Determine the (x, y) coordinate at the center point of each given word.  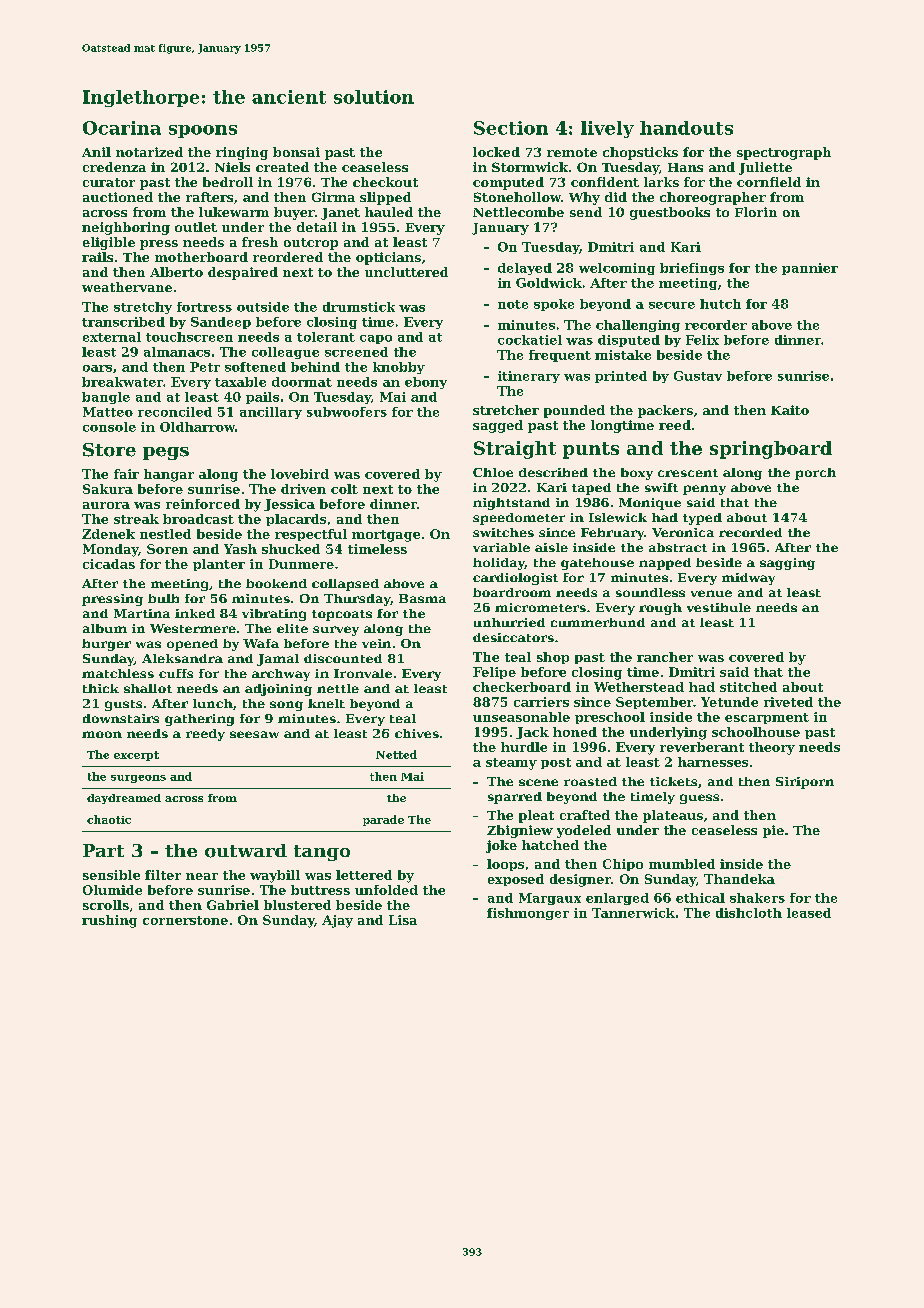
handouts (686, 128)
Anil (96, 152)
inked (195, 613)
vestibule (719, 607)
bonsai (296, 152)
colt (344, 489)
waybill (275, 876)
